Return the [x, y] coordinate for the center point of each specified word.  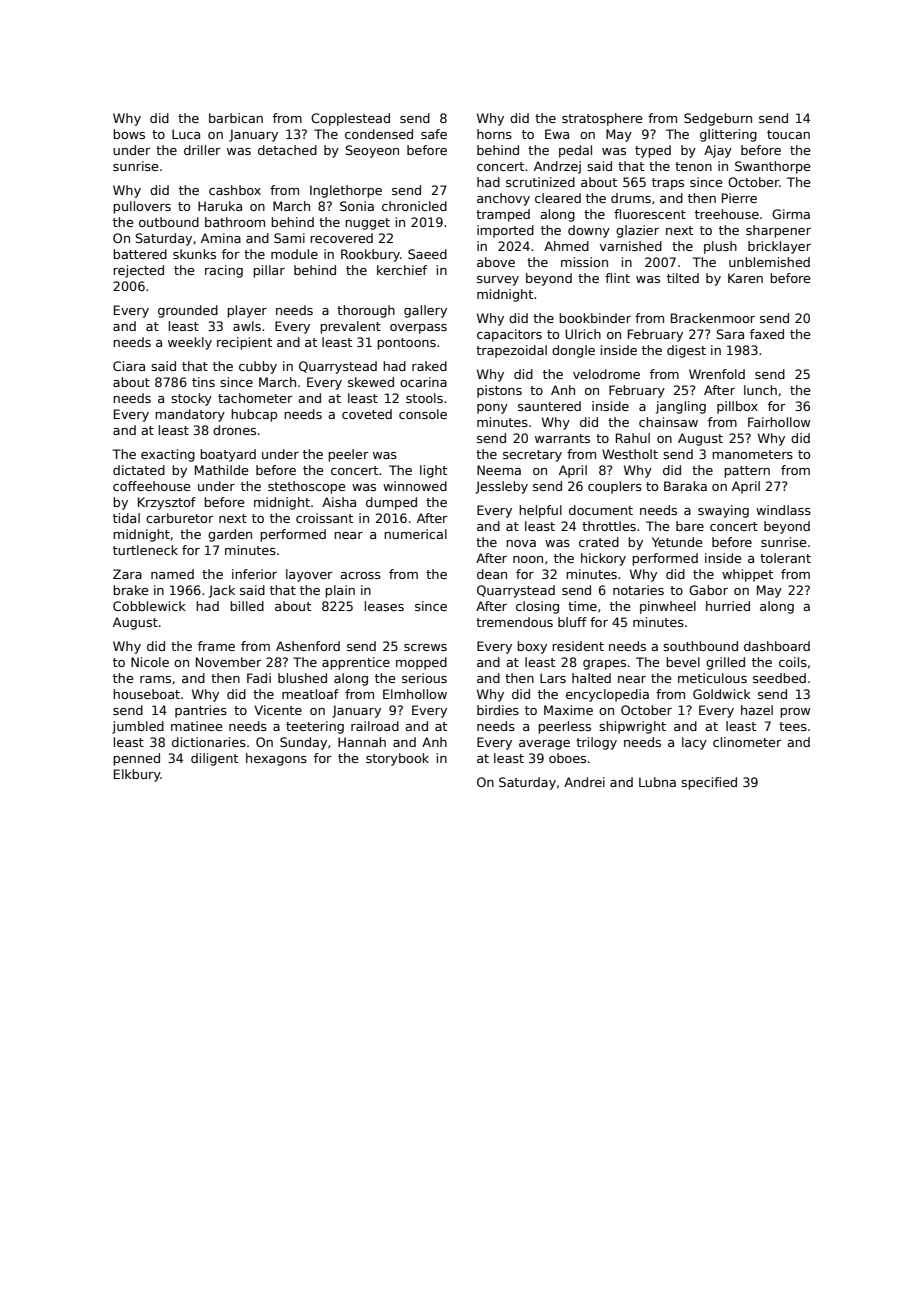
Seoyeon [372, 151]
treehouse [727, 214]
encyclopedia [607, 695]
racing [224, 271]
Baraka [685, 486]
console [423, 414]
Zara [127, 574]
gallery [425, 311]
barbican [236, 118]
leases [384, 606]
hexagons [276, 759]
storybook [397, 759]
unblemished [769, 262]
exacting [168, 455]
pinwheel [668, 607]
